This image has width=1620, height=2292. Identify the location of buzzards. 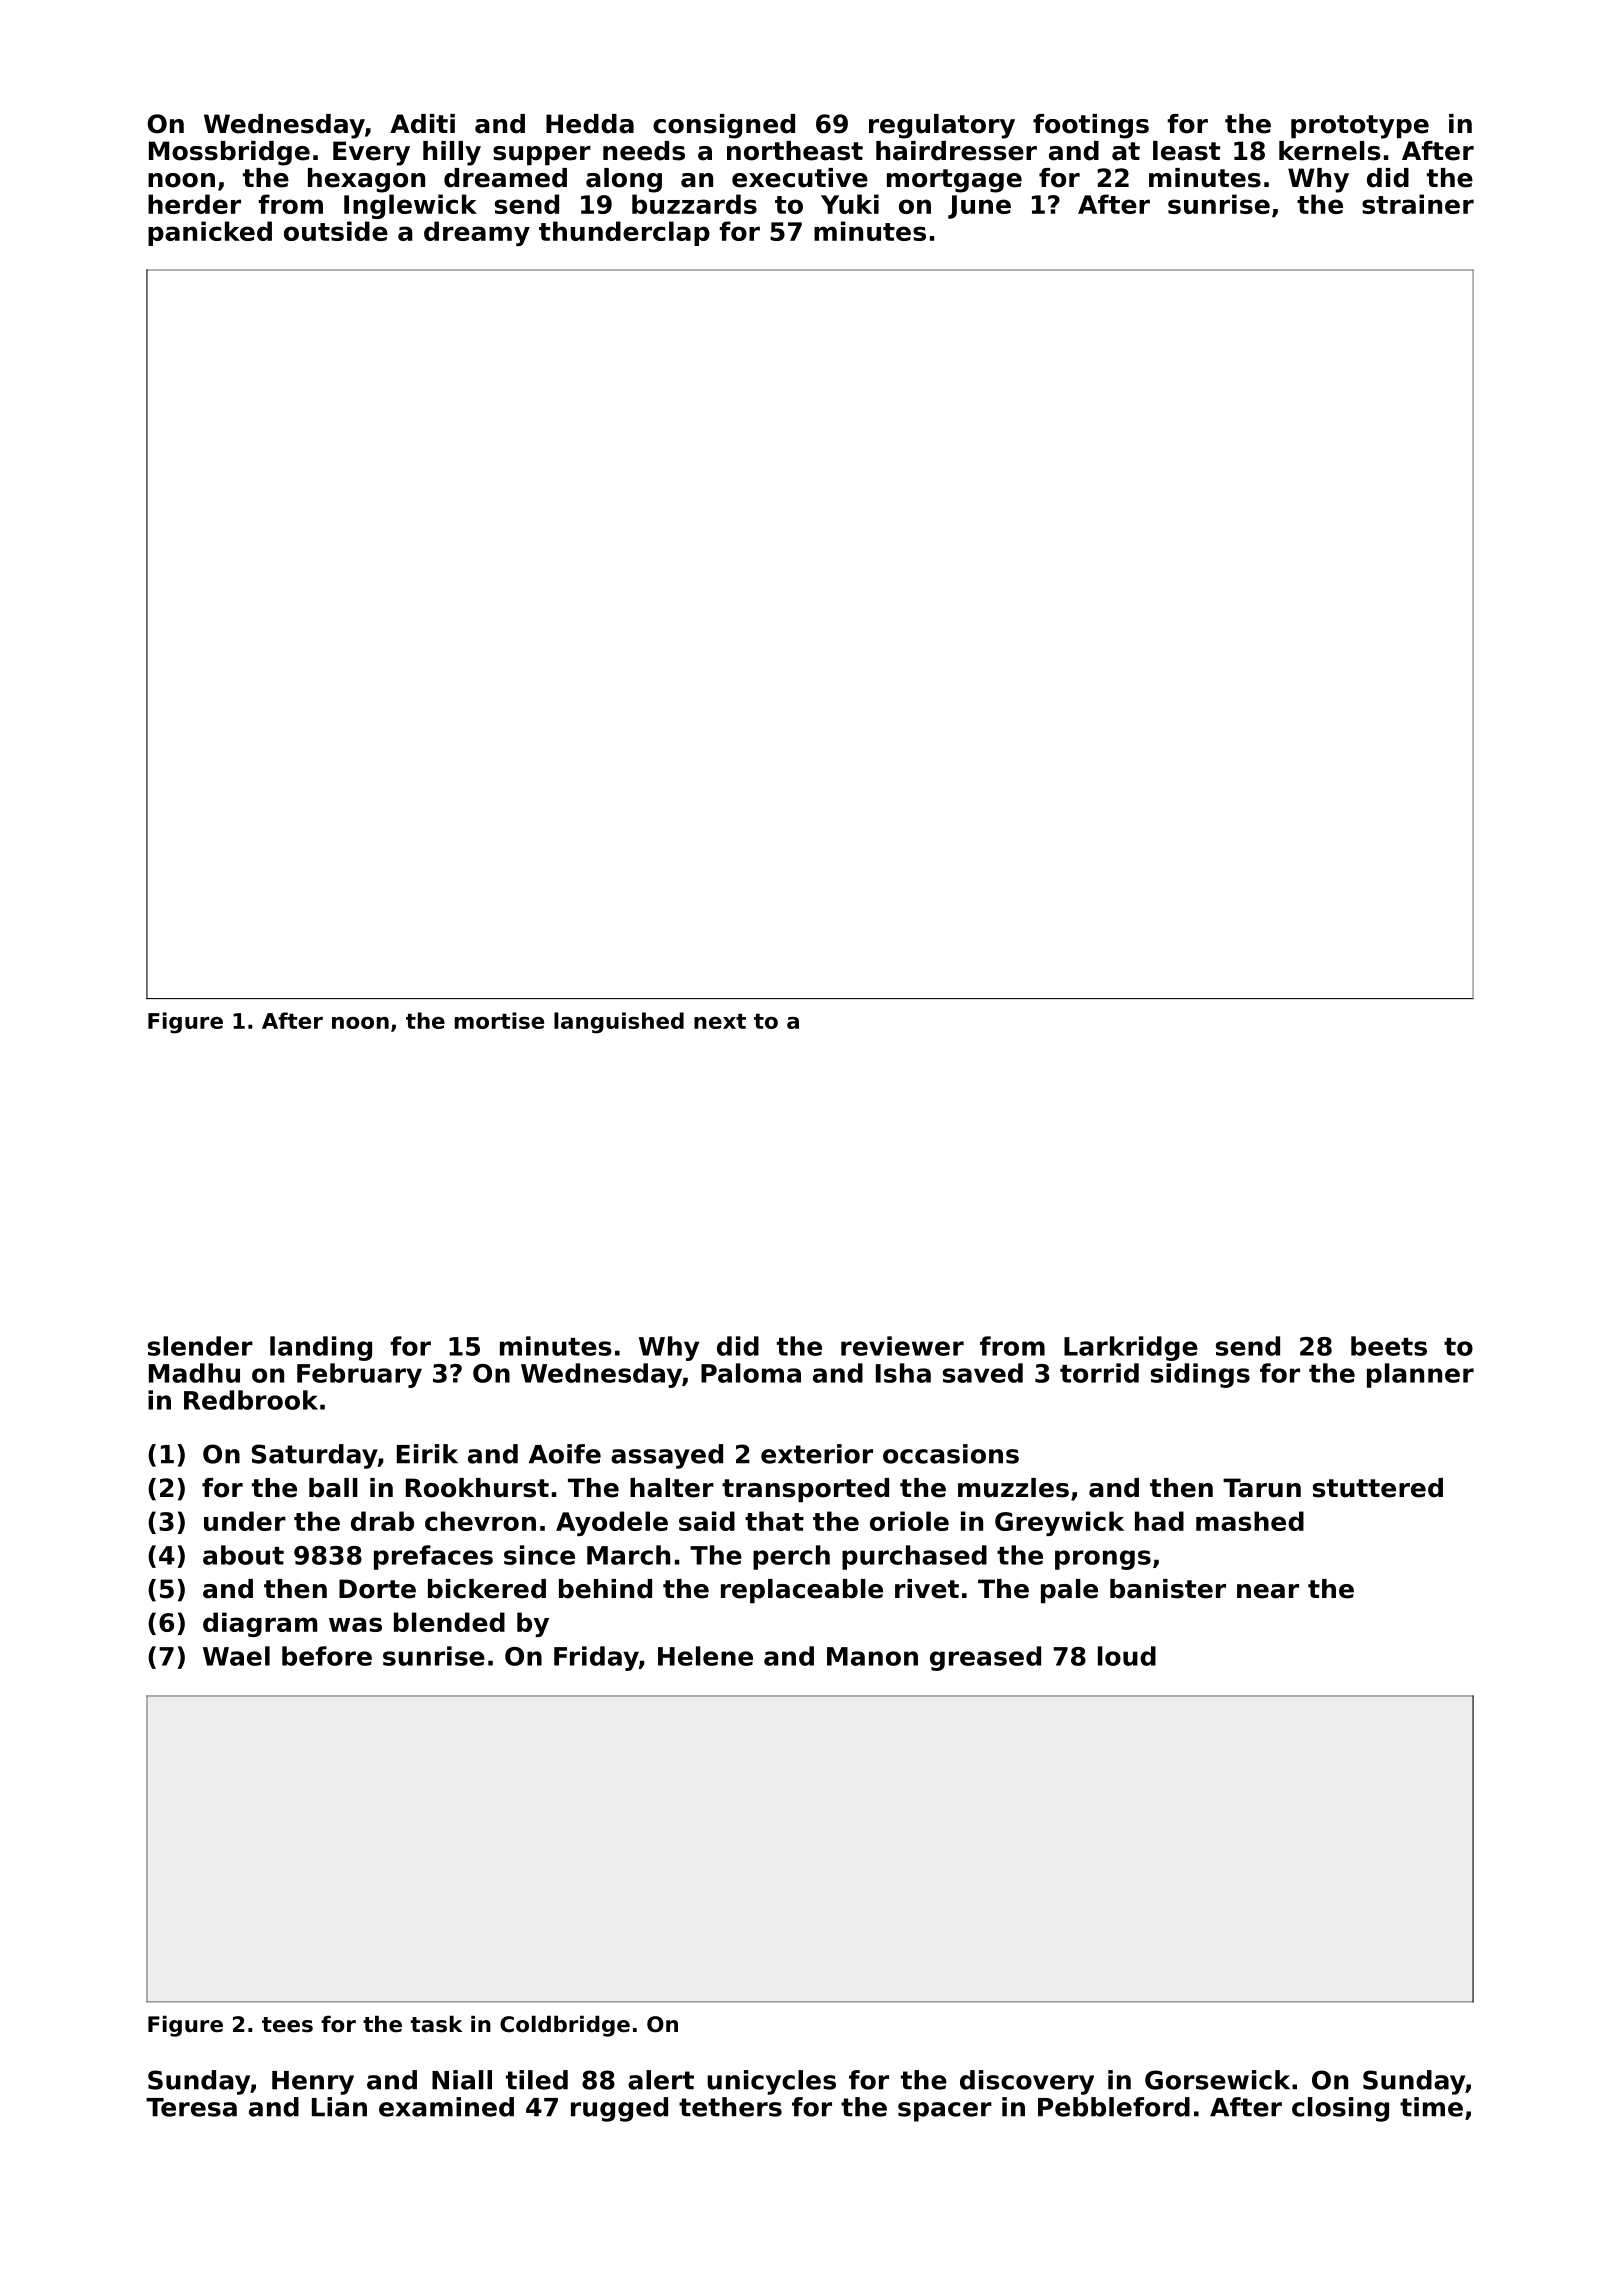
(694, 204).
